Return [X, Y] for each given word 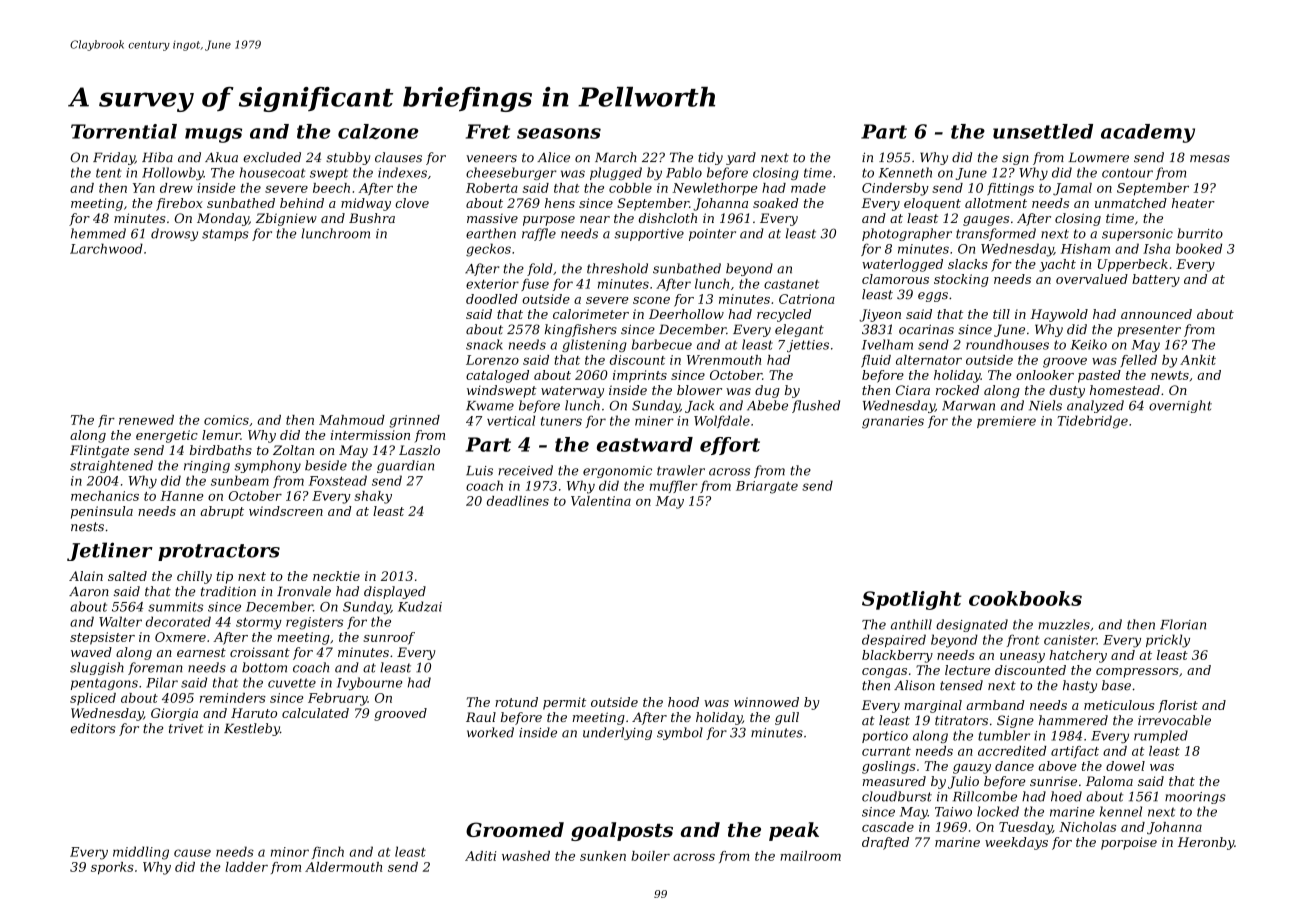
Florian [1183, 624]
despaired [894, 640]
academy [1148, 133]
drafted [885, 843]
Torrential [124, 131]
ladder [246, 867]
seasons [559, 133]
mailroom [810, 856]
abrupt [222, 512]
